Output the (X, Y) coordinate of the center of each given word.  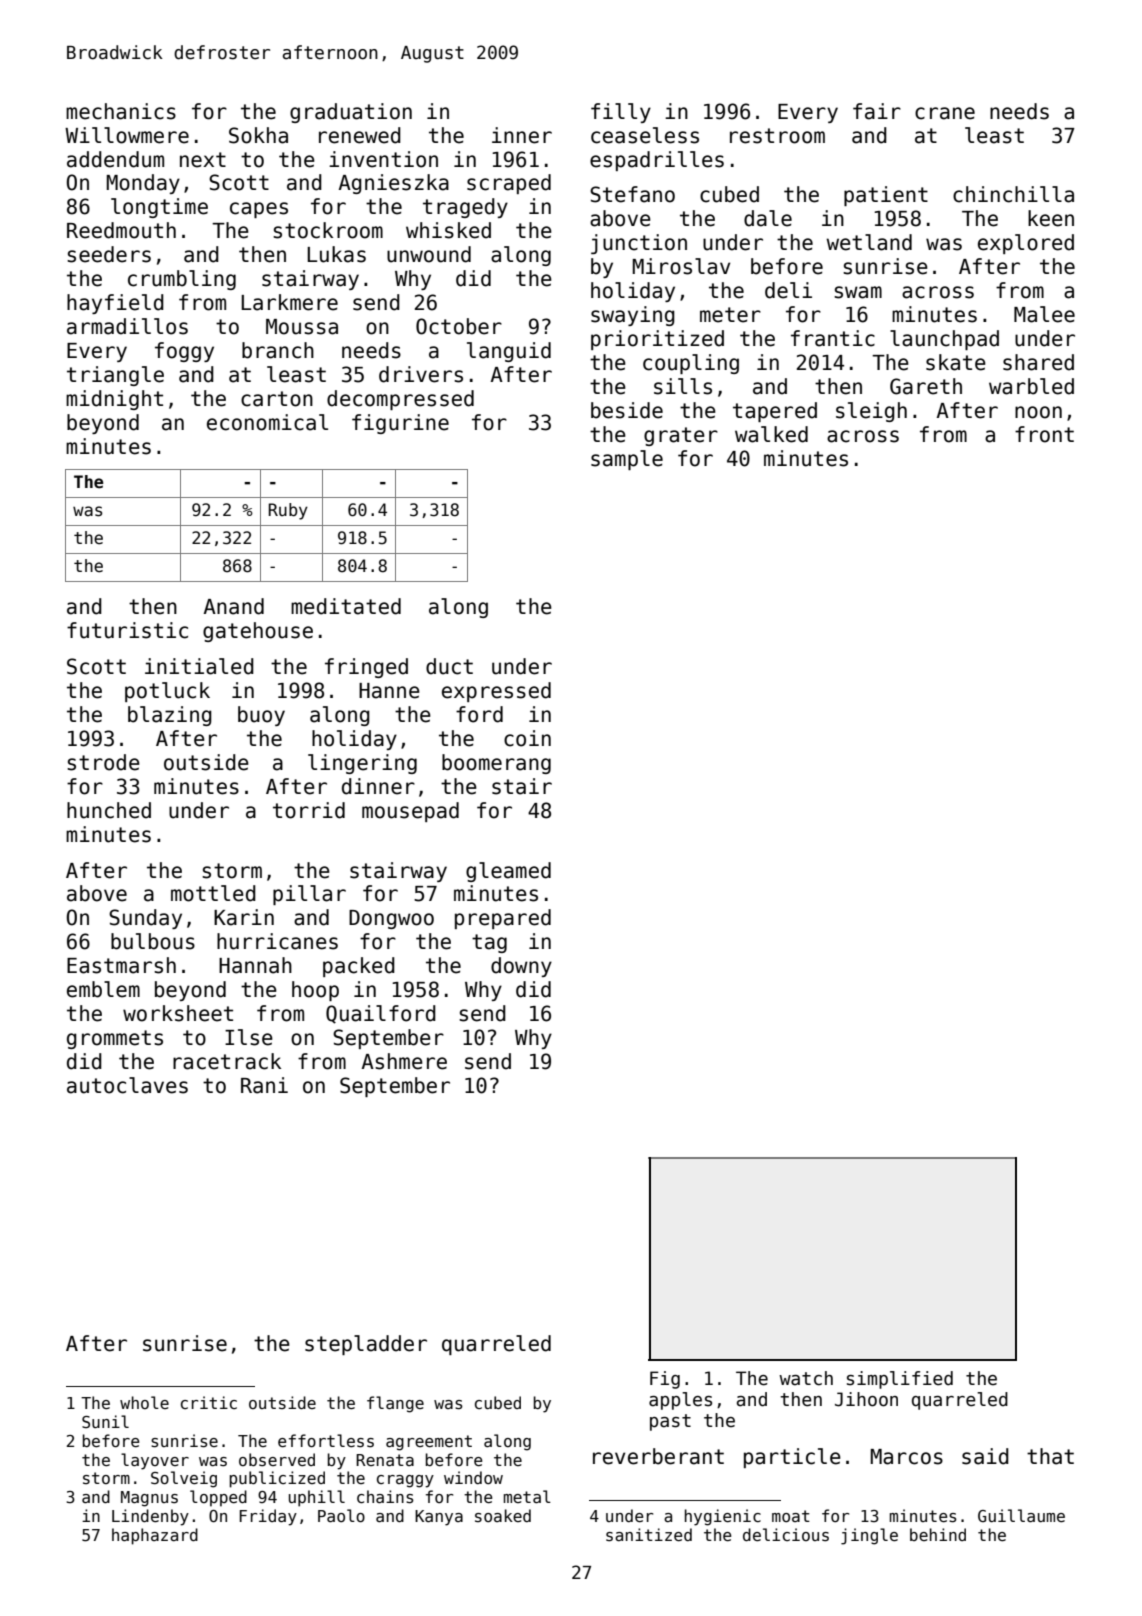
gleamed (508, 872)
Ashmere (404, 1061)
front (1044, 434)
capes (259, 210)
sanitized (649, 1535)
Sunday (145, 919)
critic (209, 1402)
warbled (1031, 386)
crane (945, 113)
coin (527, 738)
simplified (900, 1380)
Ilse (249, 1037)
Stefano (632, 194)
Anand (234, 606)
